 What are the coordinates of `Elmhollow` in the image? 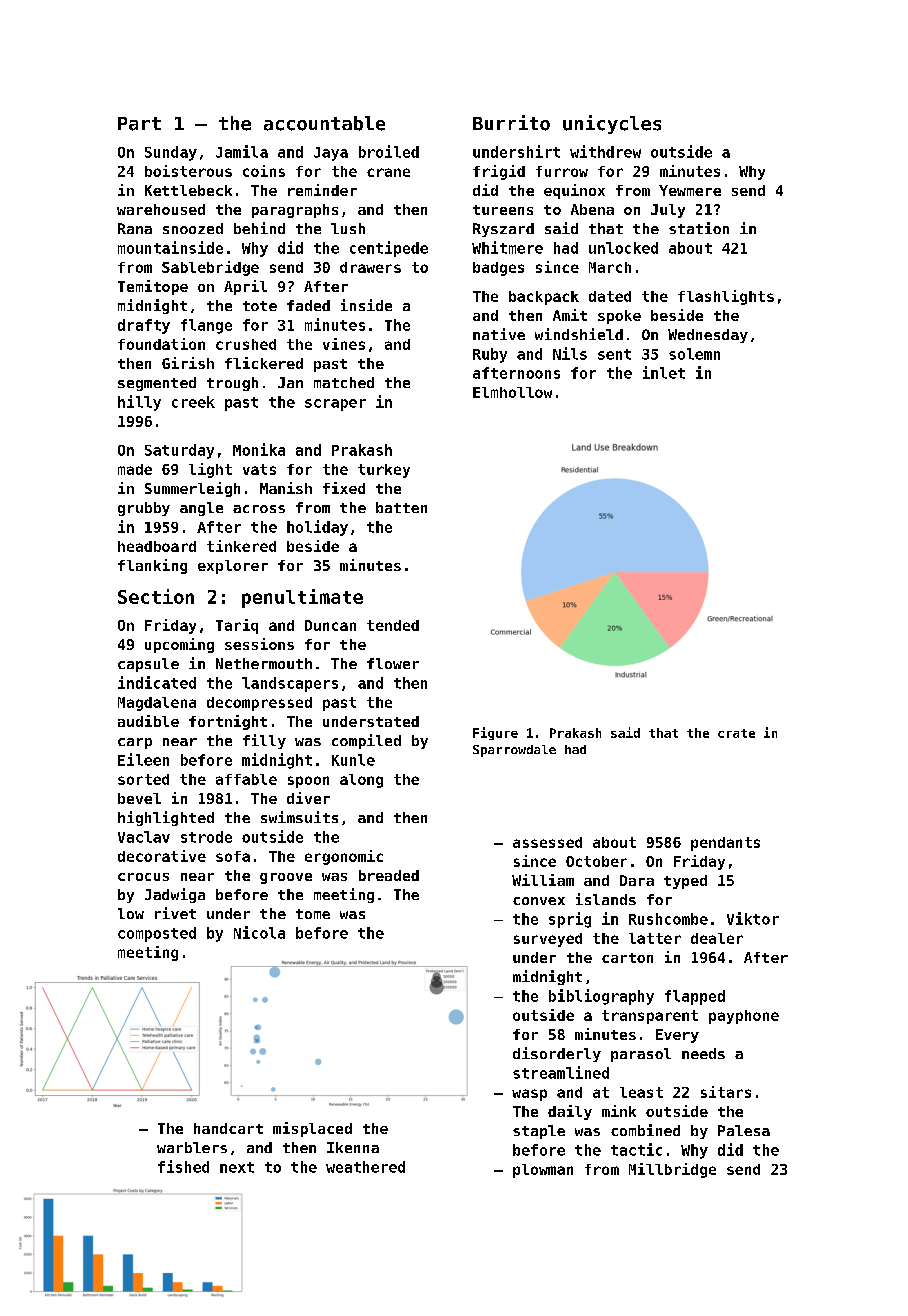 It's located at (512, 392).
